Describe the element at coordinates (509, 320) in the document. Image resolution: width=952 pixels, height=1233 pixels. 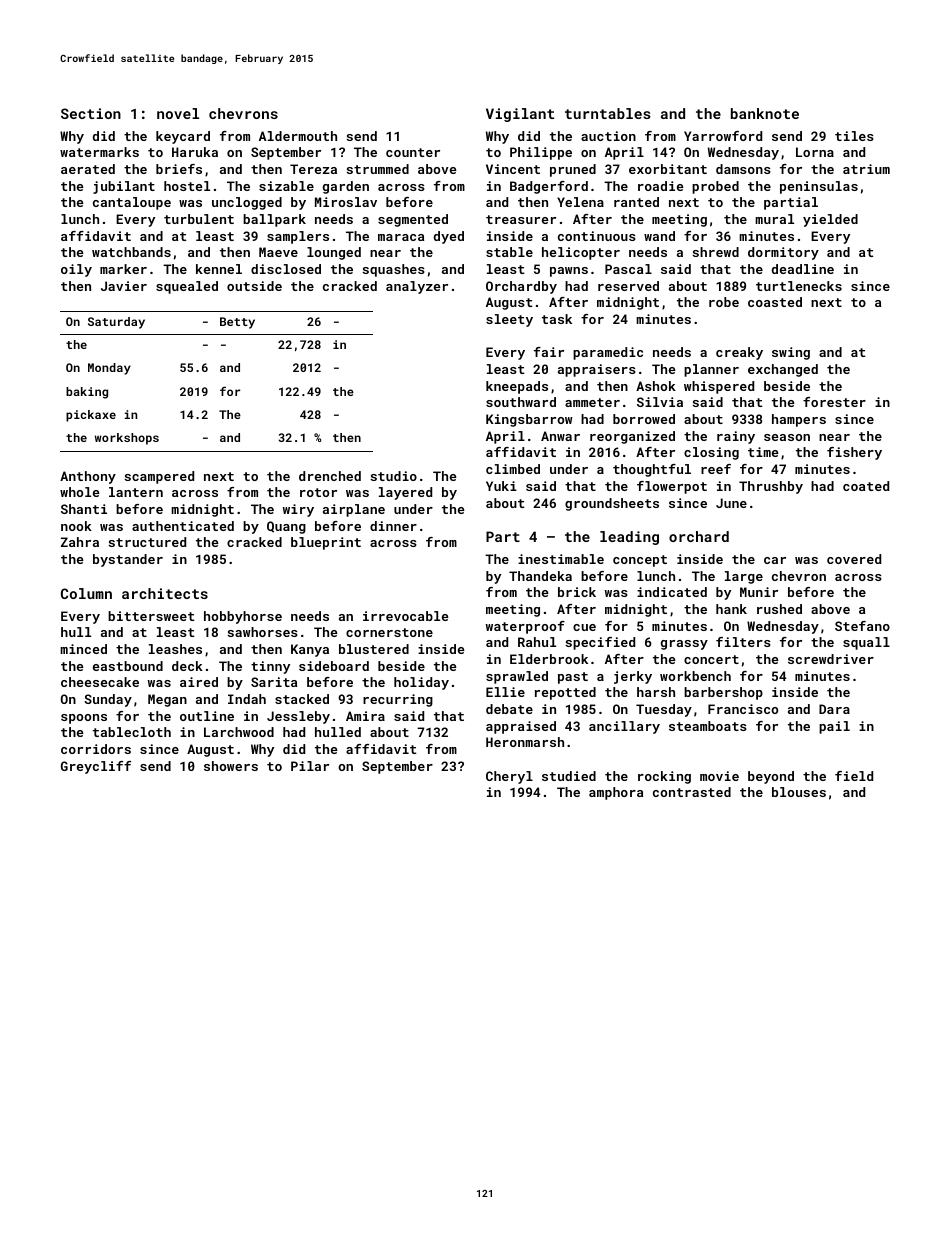
I see `sleety` at that location.
